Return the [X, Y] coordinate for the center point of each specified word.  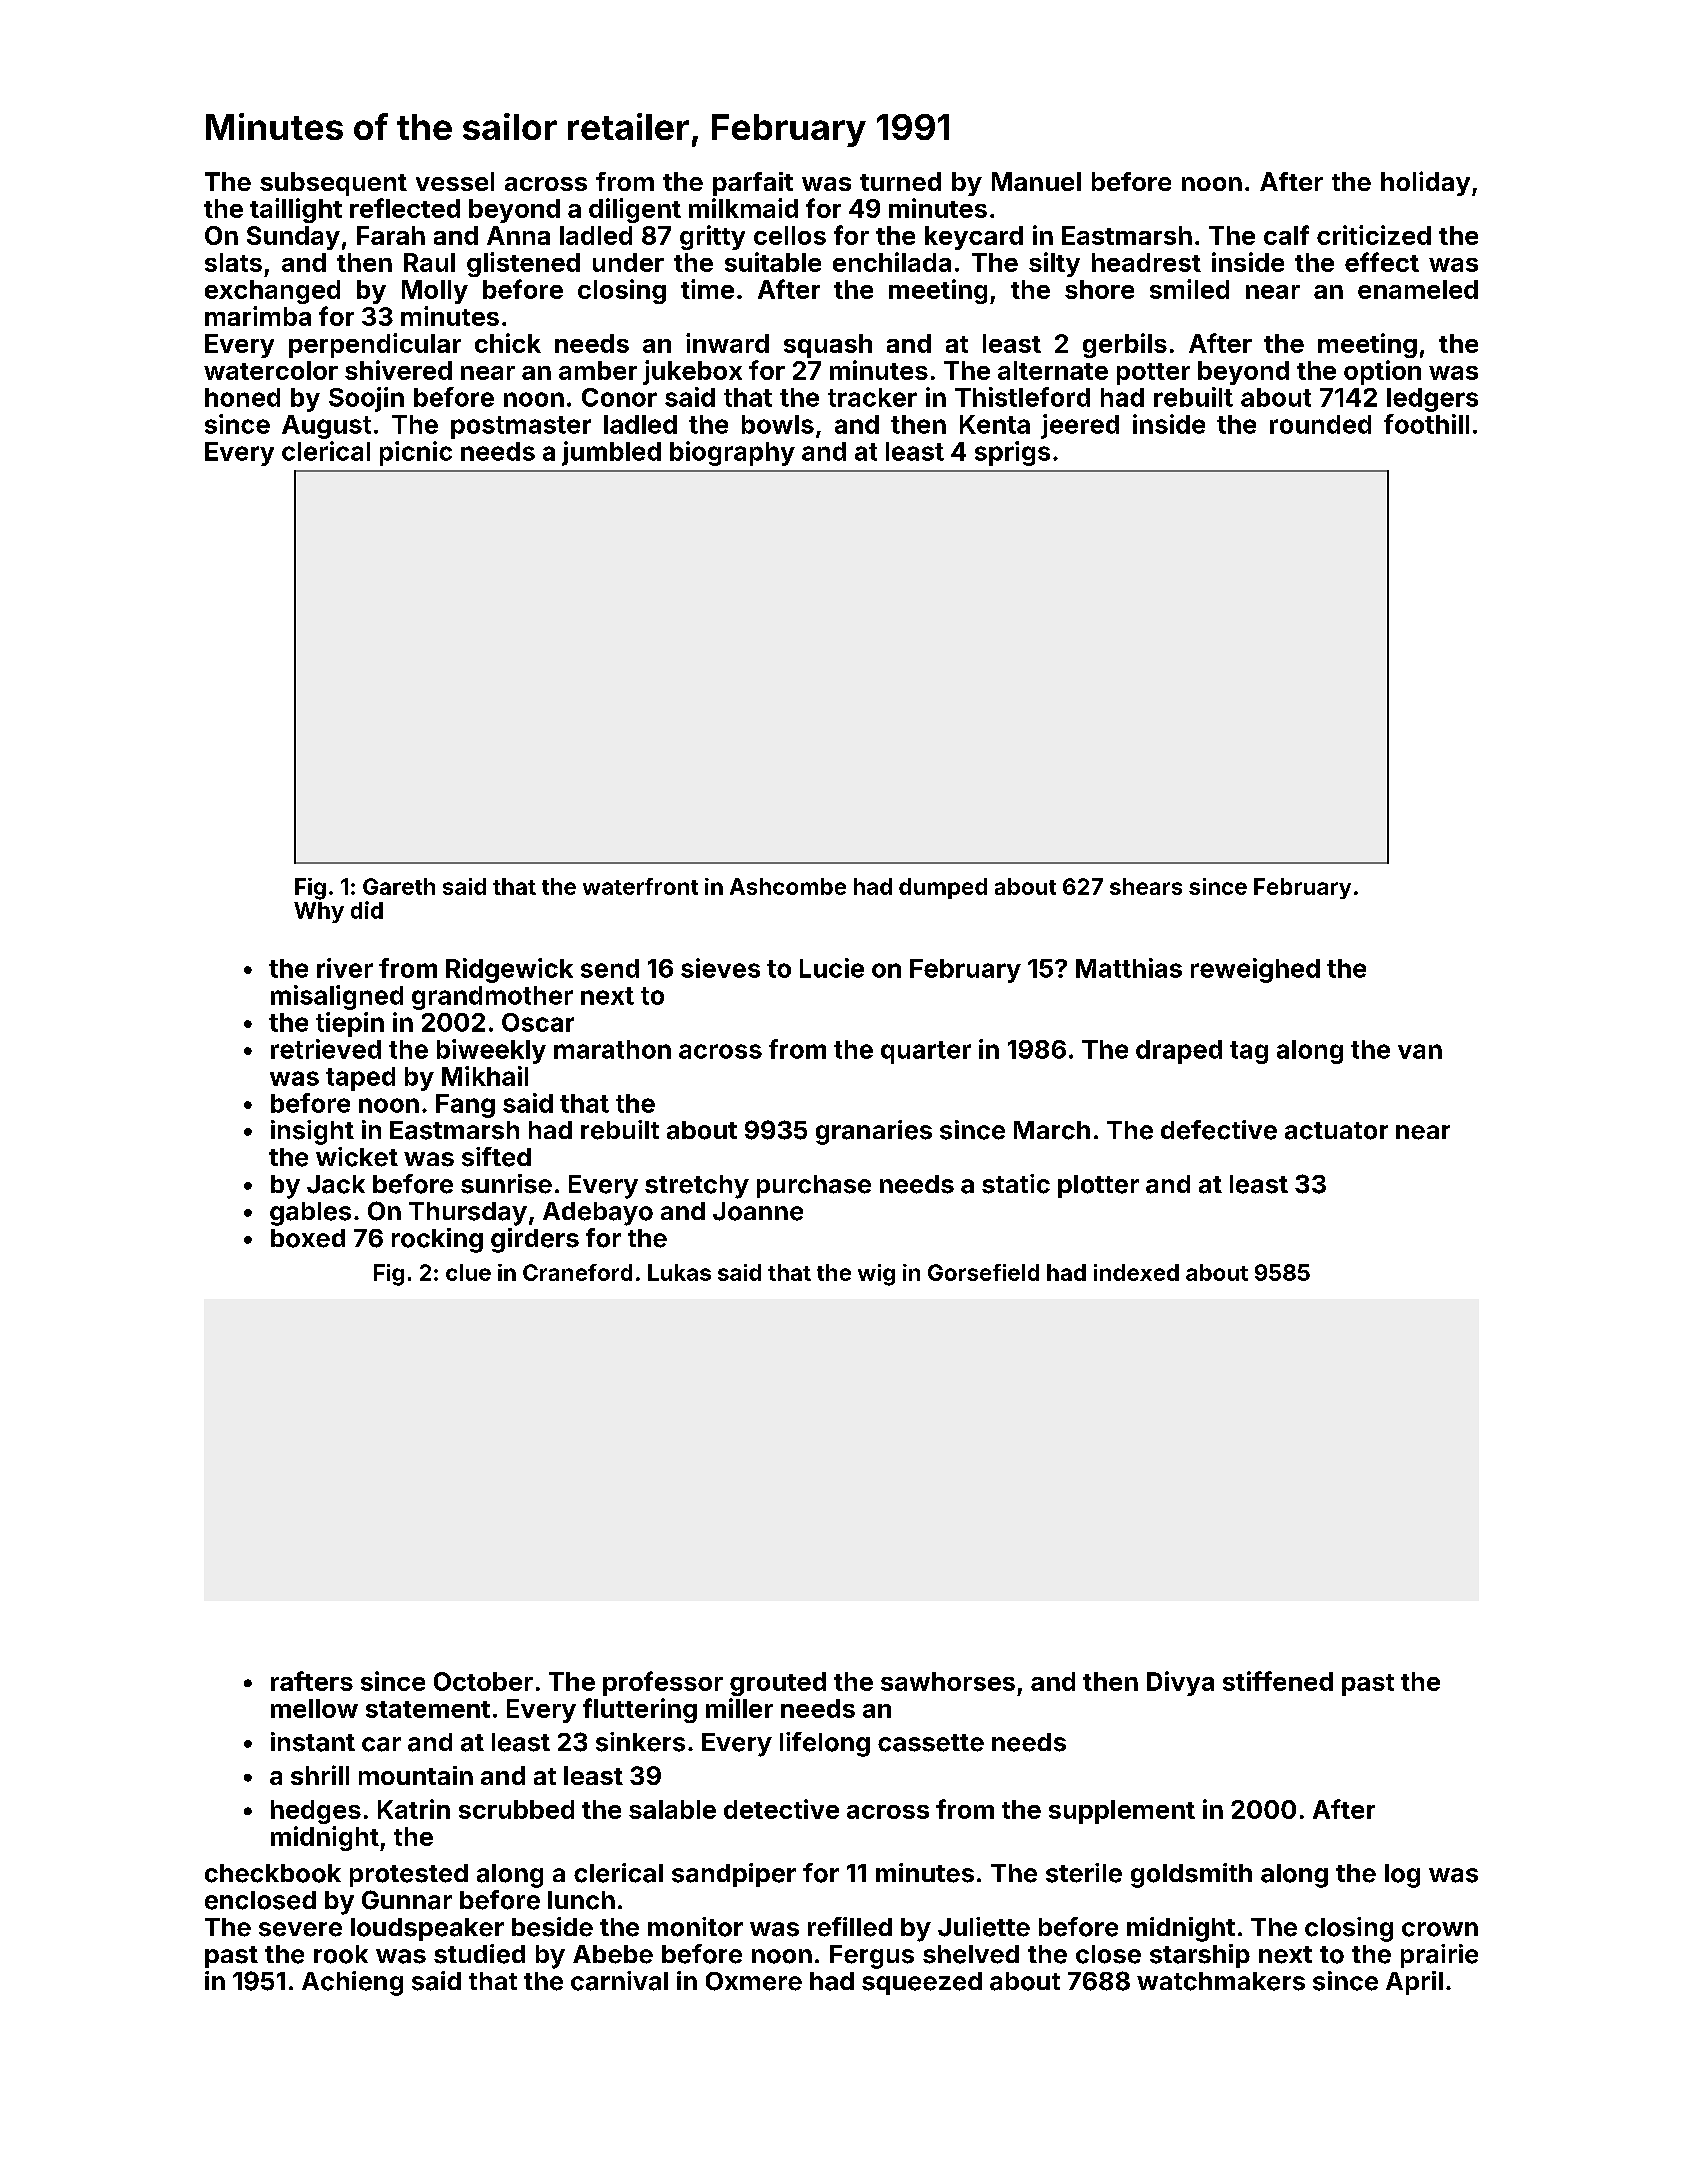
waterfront [640, 886]
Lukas [679, 1272]
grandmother [492, 998]
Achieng [352, 1983]
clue [468, 1272]
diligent [635, 210]
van [1420, 1051]
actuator [1336, 1131]
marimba [258, 316]
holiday [1425, 183]
